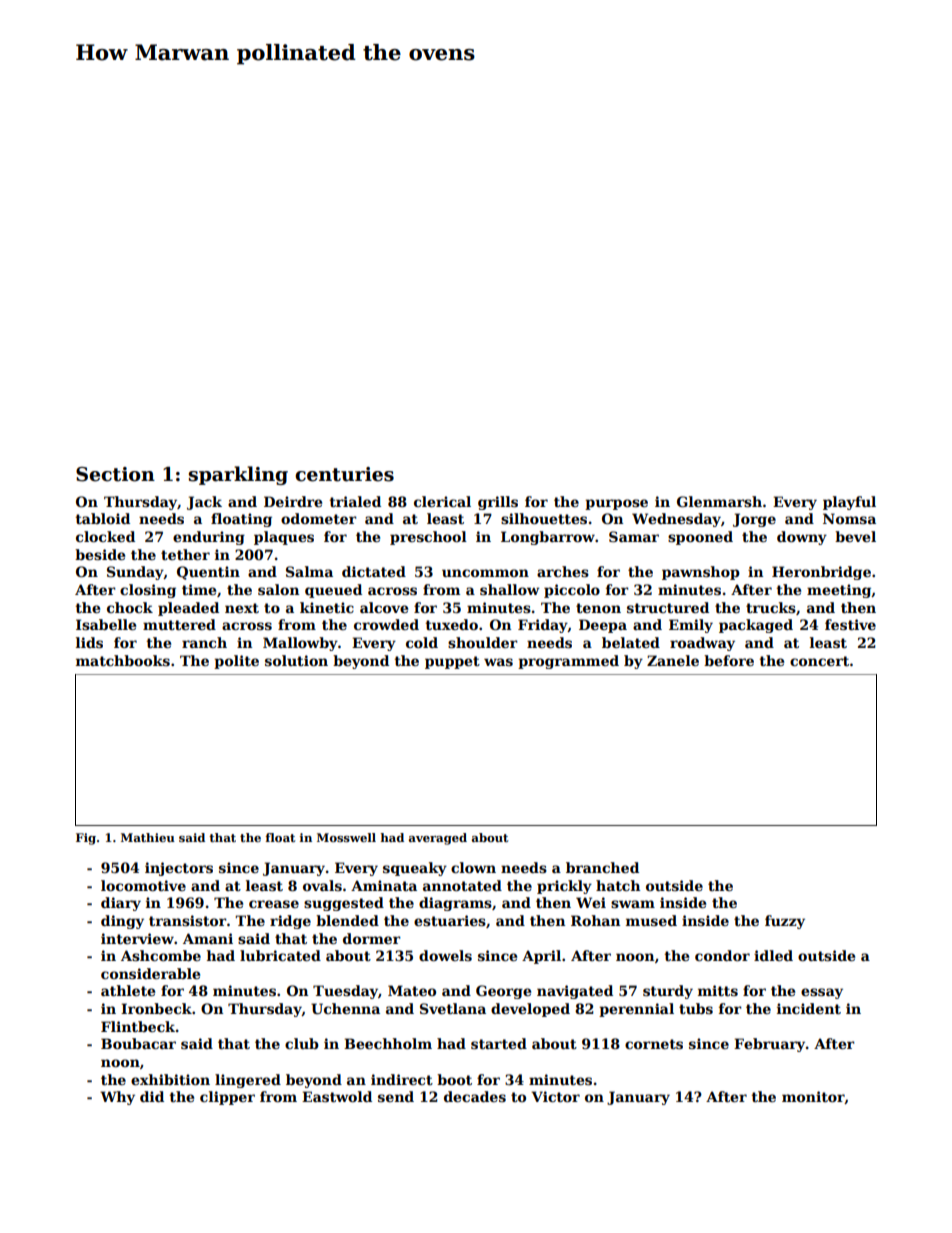  I want to click on idled, so click(773, 955).
